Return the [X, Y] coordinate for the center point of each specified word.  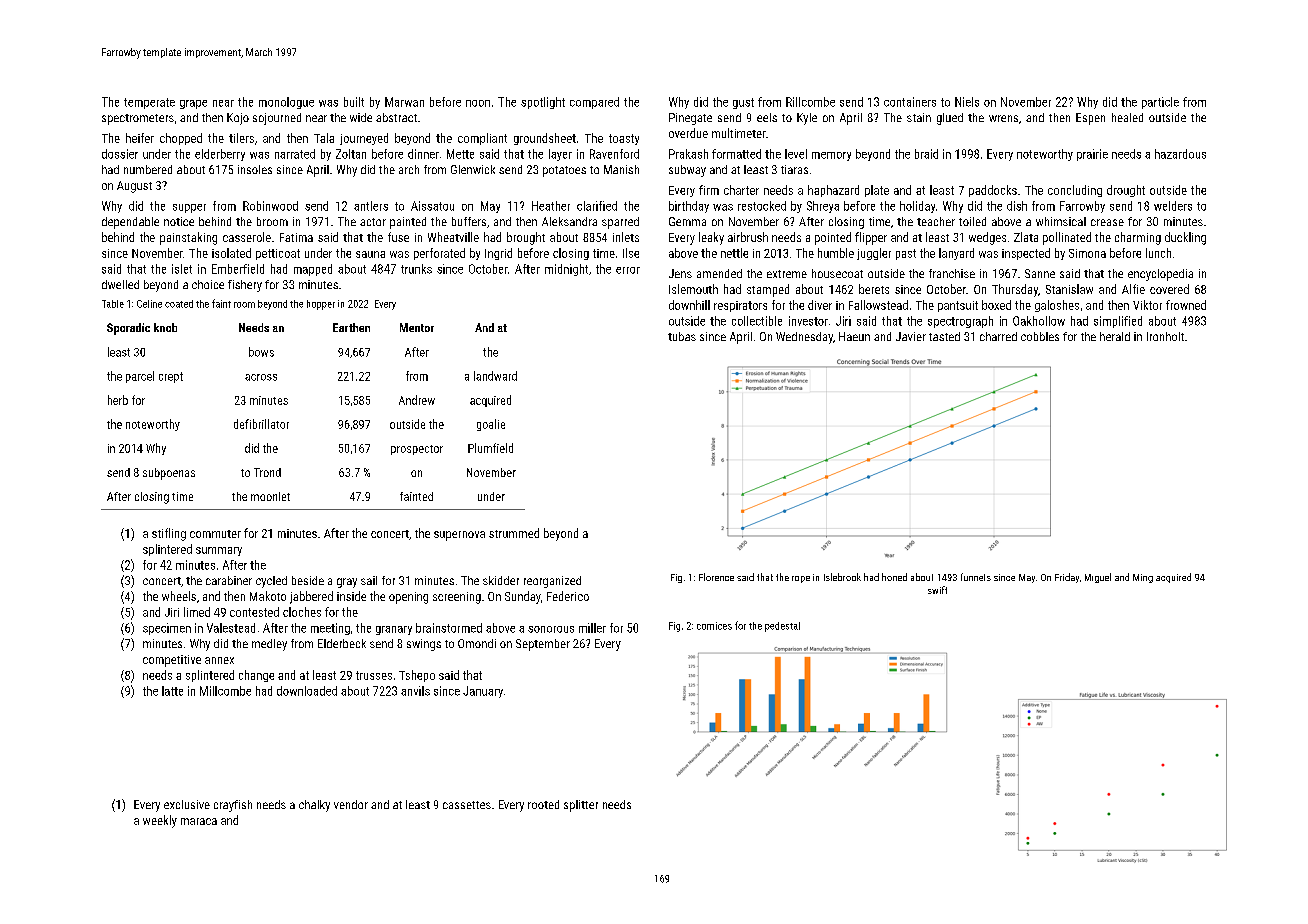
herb [118, 400]
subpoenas [169, 474]
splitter [581, 806]
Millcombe [225, 691]
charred [998, 336]
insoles [255, 169]
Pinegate [690, 119]
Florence [716, 577]
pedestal [782, 627]
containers [910, 102]
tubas [682, 336]
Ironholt [1165, 336]
